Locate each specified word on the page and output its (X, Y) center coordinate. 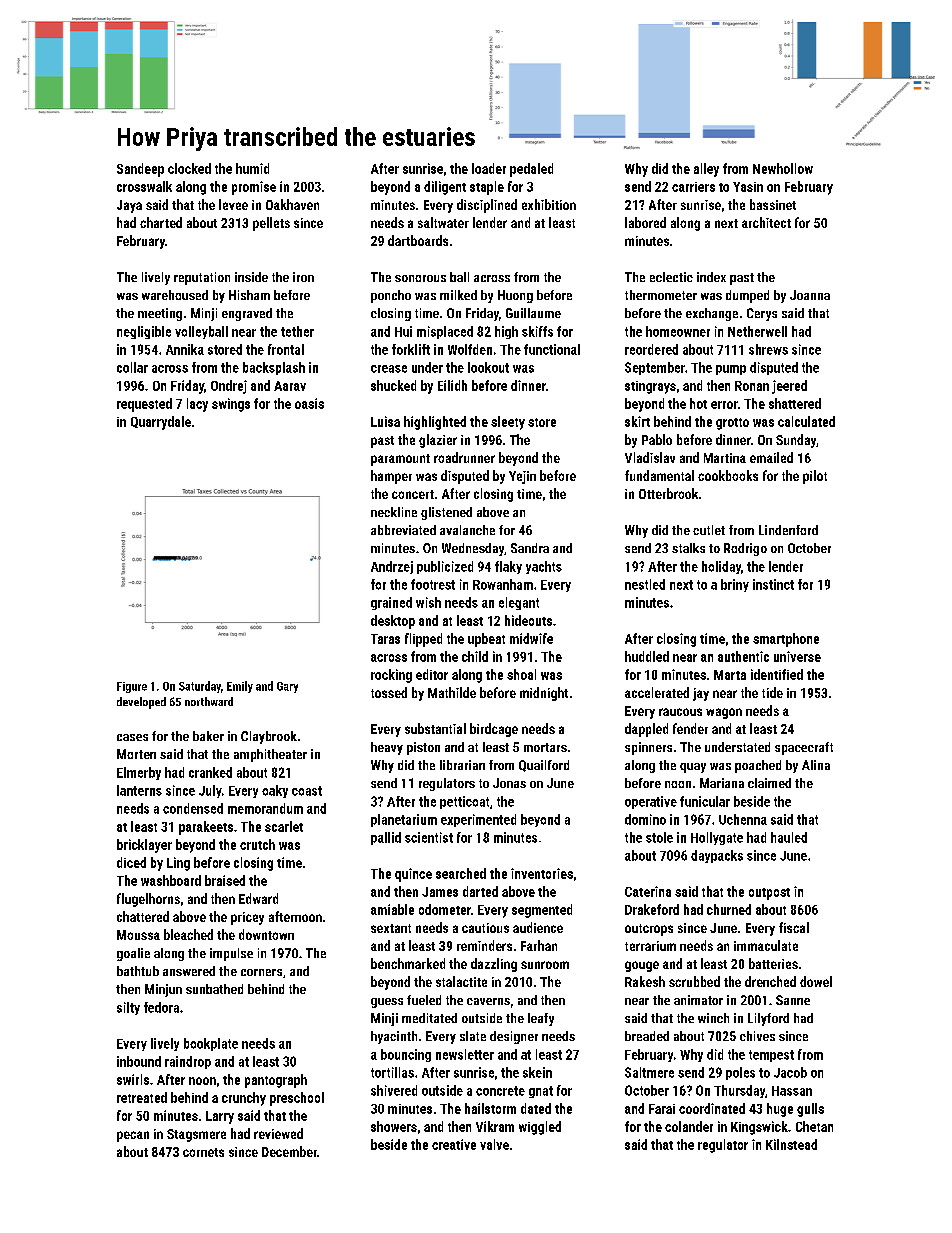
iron (303, 277)
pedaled (531, 170)
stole (659, 837)
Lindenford (788, 530)
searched (461, 873)
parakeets (206, 828)
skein (537, 1072)
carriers (693, 187)
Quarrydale (161, 423)
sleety (508, 423)
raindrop (188, 1062)
